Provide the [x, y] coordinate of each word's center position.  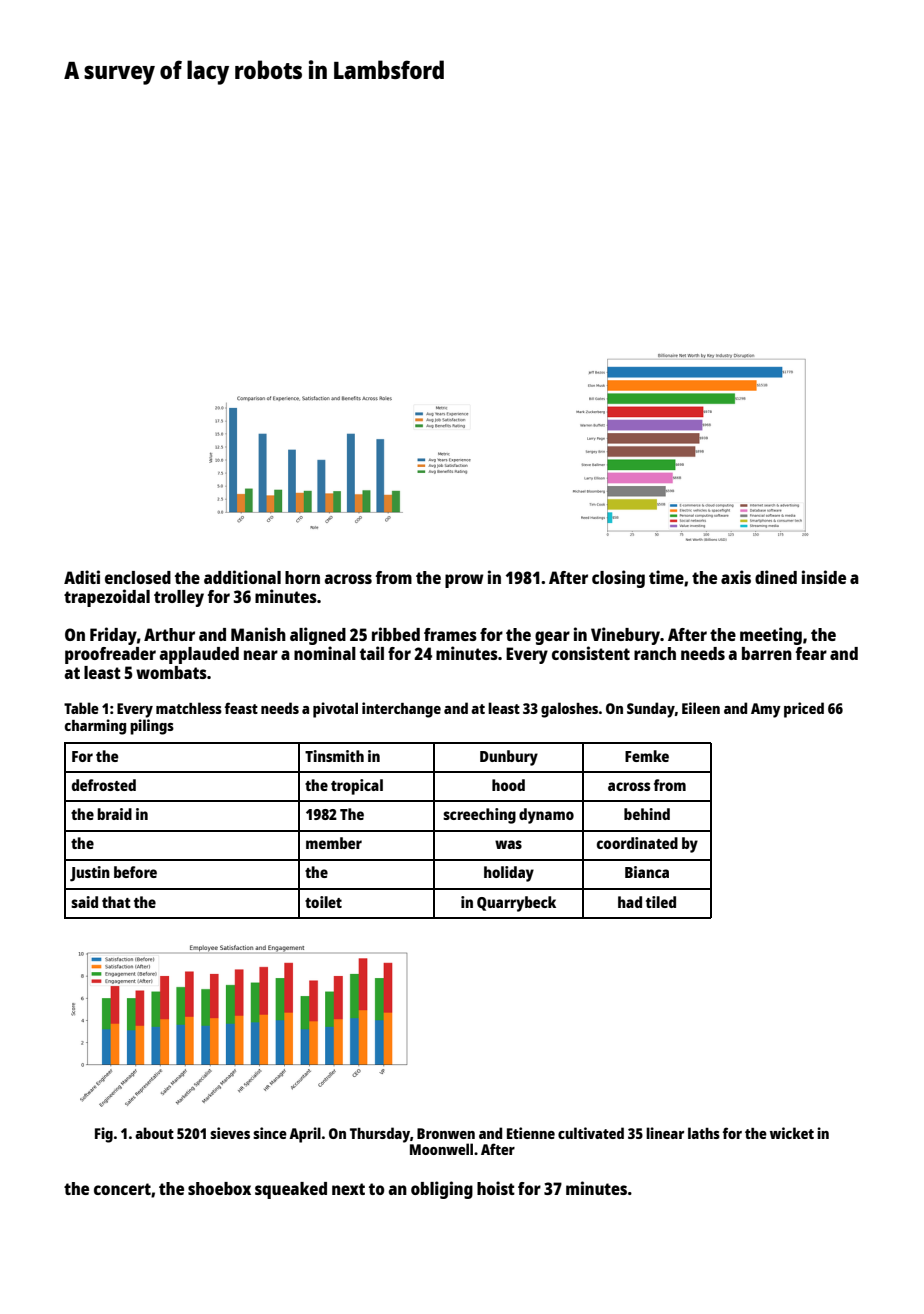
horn [302, 577]
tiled [661, 902]
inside [824, 577]
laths [704, 1133]
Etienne [531, 1133]
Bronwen [446, 1133]
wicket [792, 1133]
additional [242, 577]
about [154, 1133]
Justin [90, 874]
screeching [479, 816]
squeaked [291, 1190]
